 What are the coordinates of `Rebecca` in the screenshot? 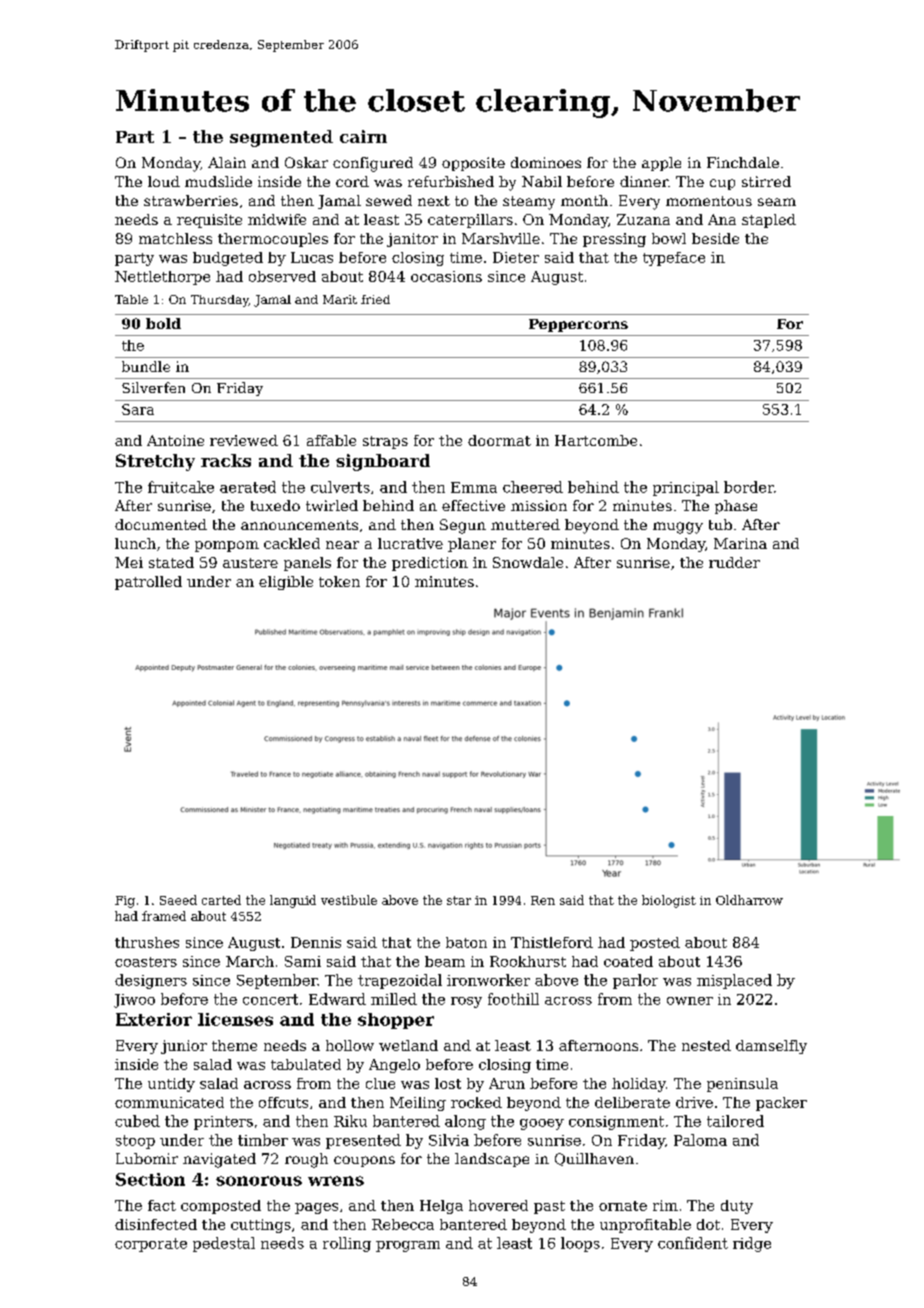 It's located at (403, 1224).
